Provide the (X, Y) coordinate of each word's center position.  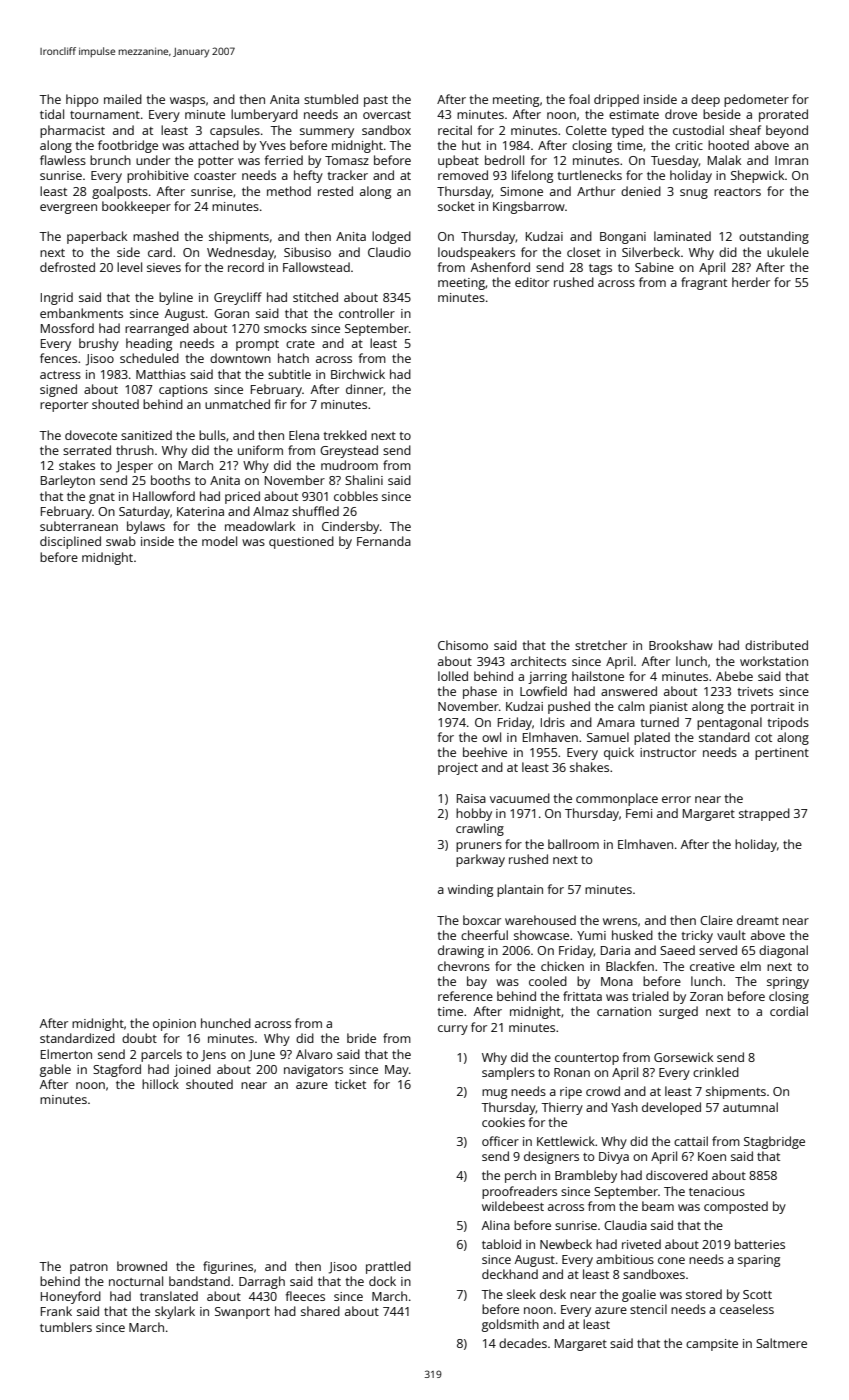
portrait (772, 708)
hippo (82, 100)
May (397, 1071)
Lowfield (543, 691)
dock (382, 1281)
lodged (391, 237)
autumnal (750, 1107)
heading (149, 344)
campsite (712, 1345)
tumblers (66, 1327)
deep (705, 100)
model (219, 541)
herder (751, 282)
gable (55, 1070)
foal (579, 99)
